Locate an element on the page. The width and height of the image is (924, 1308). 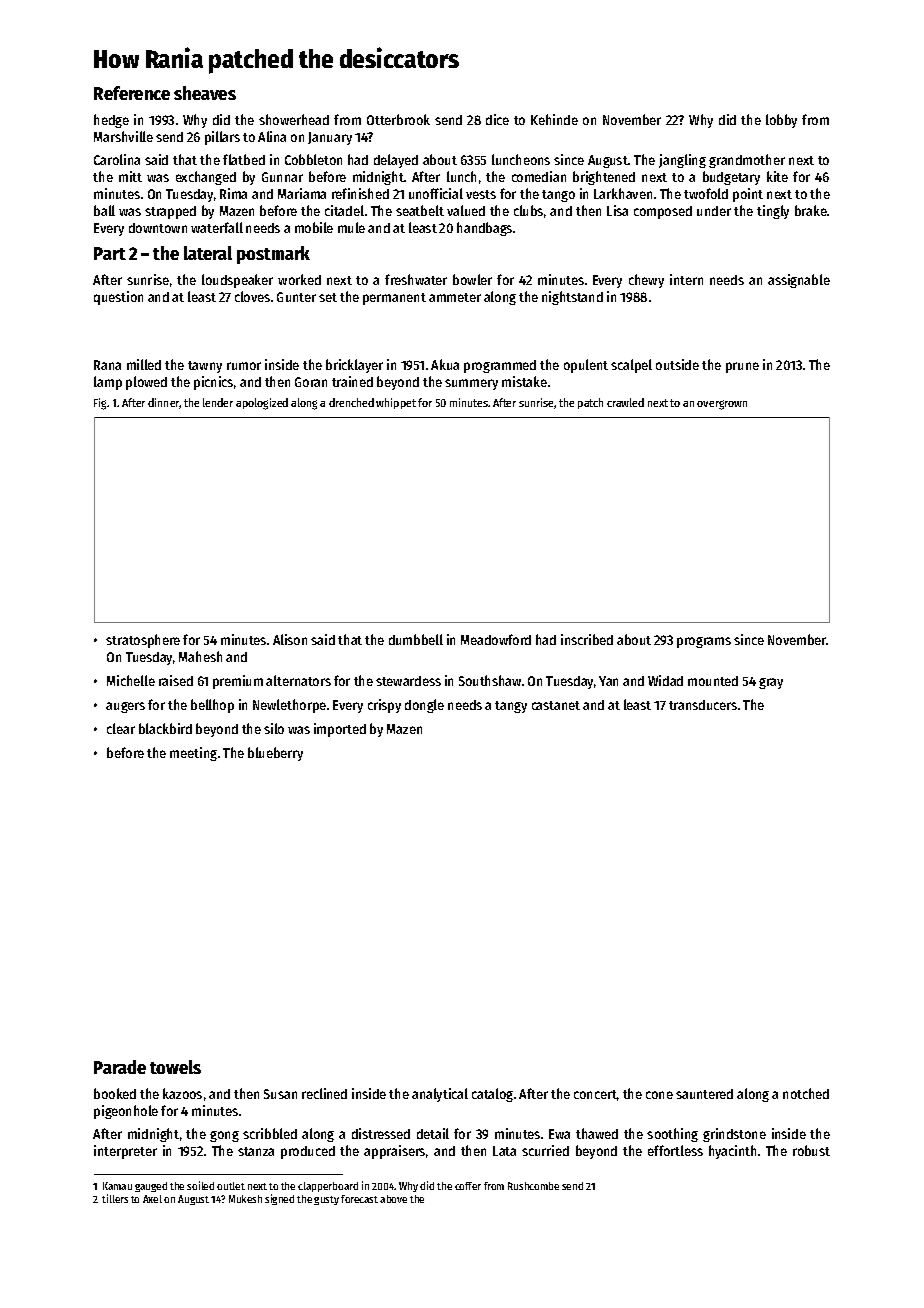
lobby is located at coordinates (781, 121).
